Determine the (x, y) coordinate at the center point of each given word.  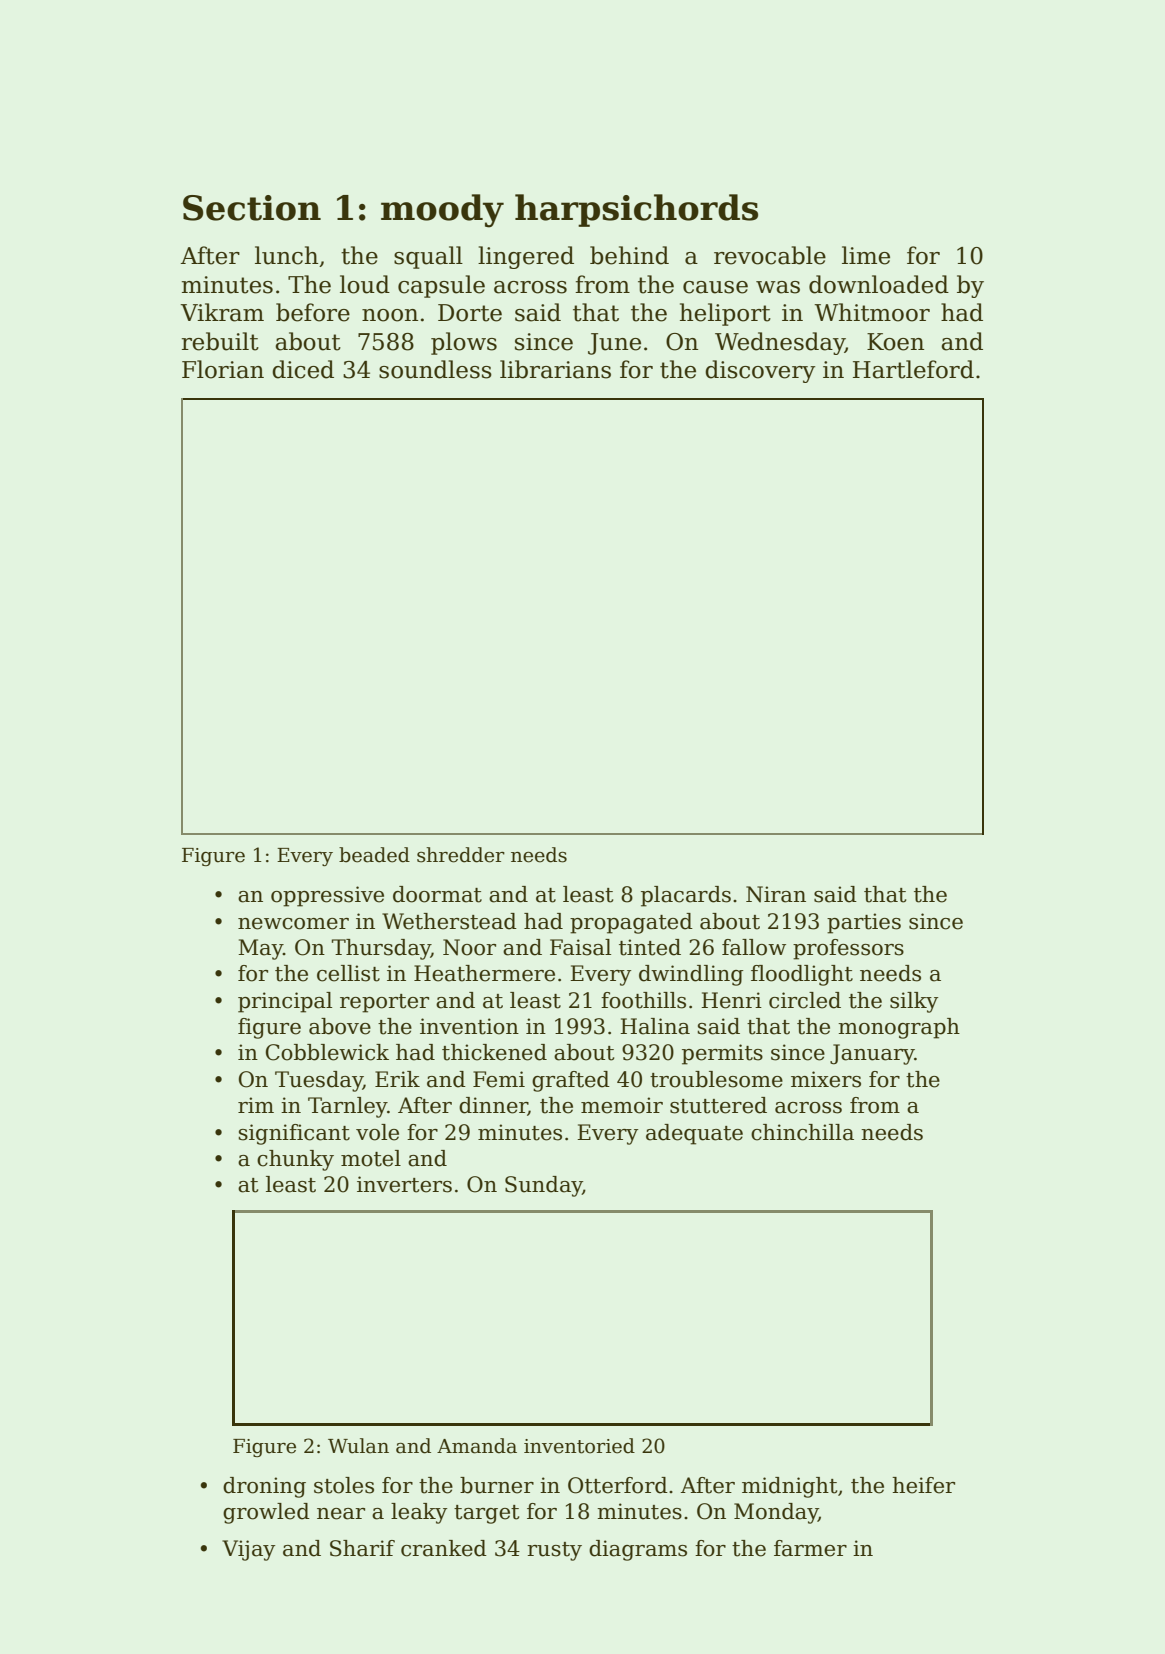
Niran (776, 894)
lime (866, 255)
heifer (923, 1485)
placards (686, 896)
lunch (286, 255)
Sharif (362, 1548)
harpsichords (636, 210)
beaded (374, 855)
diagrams (638, 1550)
